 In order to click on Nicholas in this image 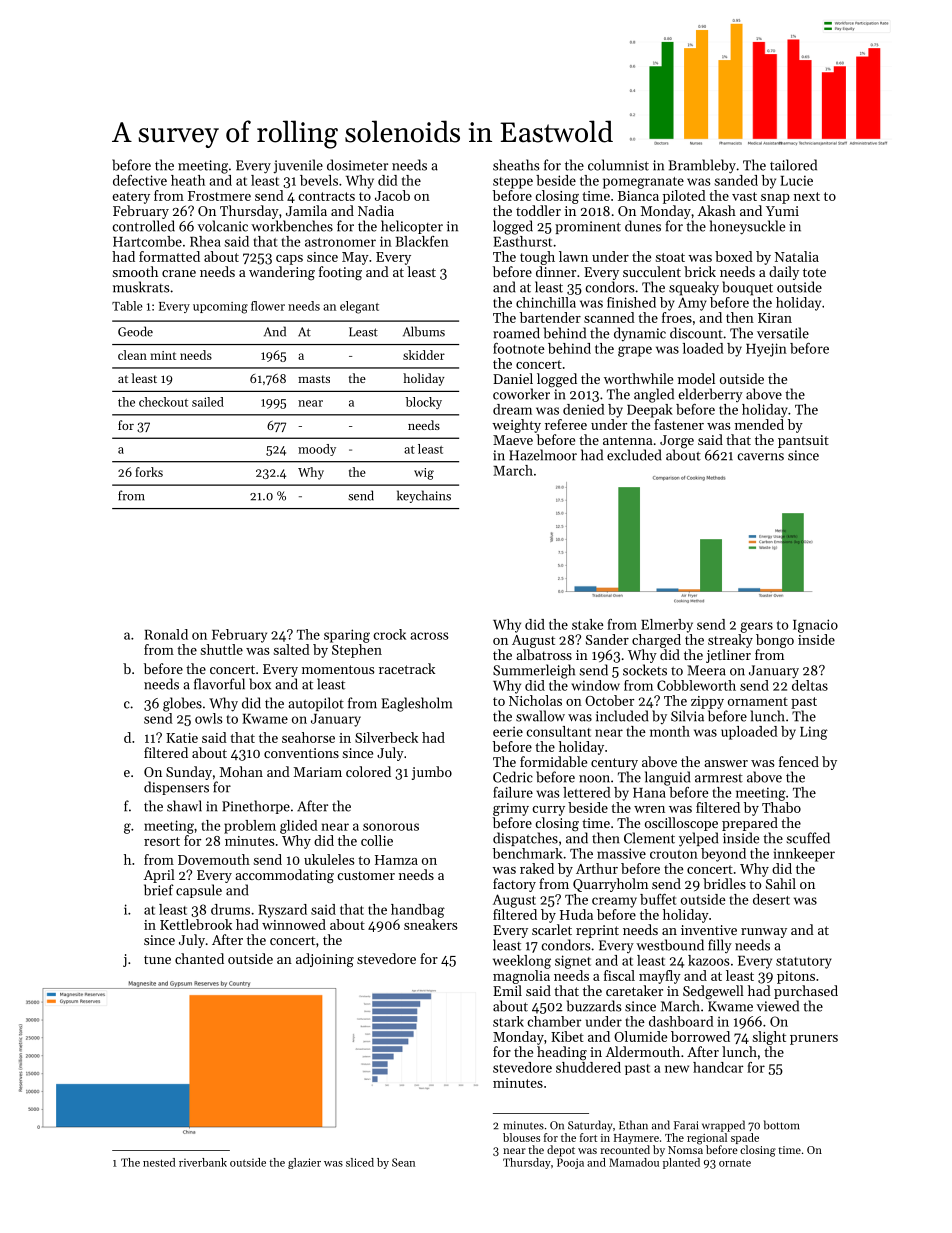, I will do `click(535, 700)`.
